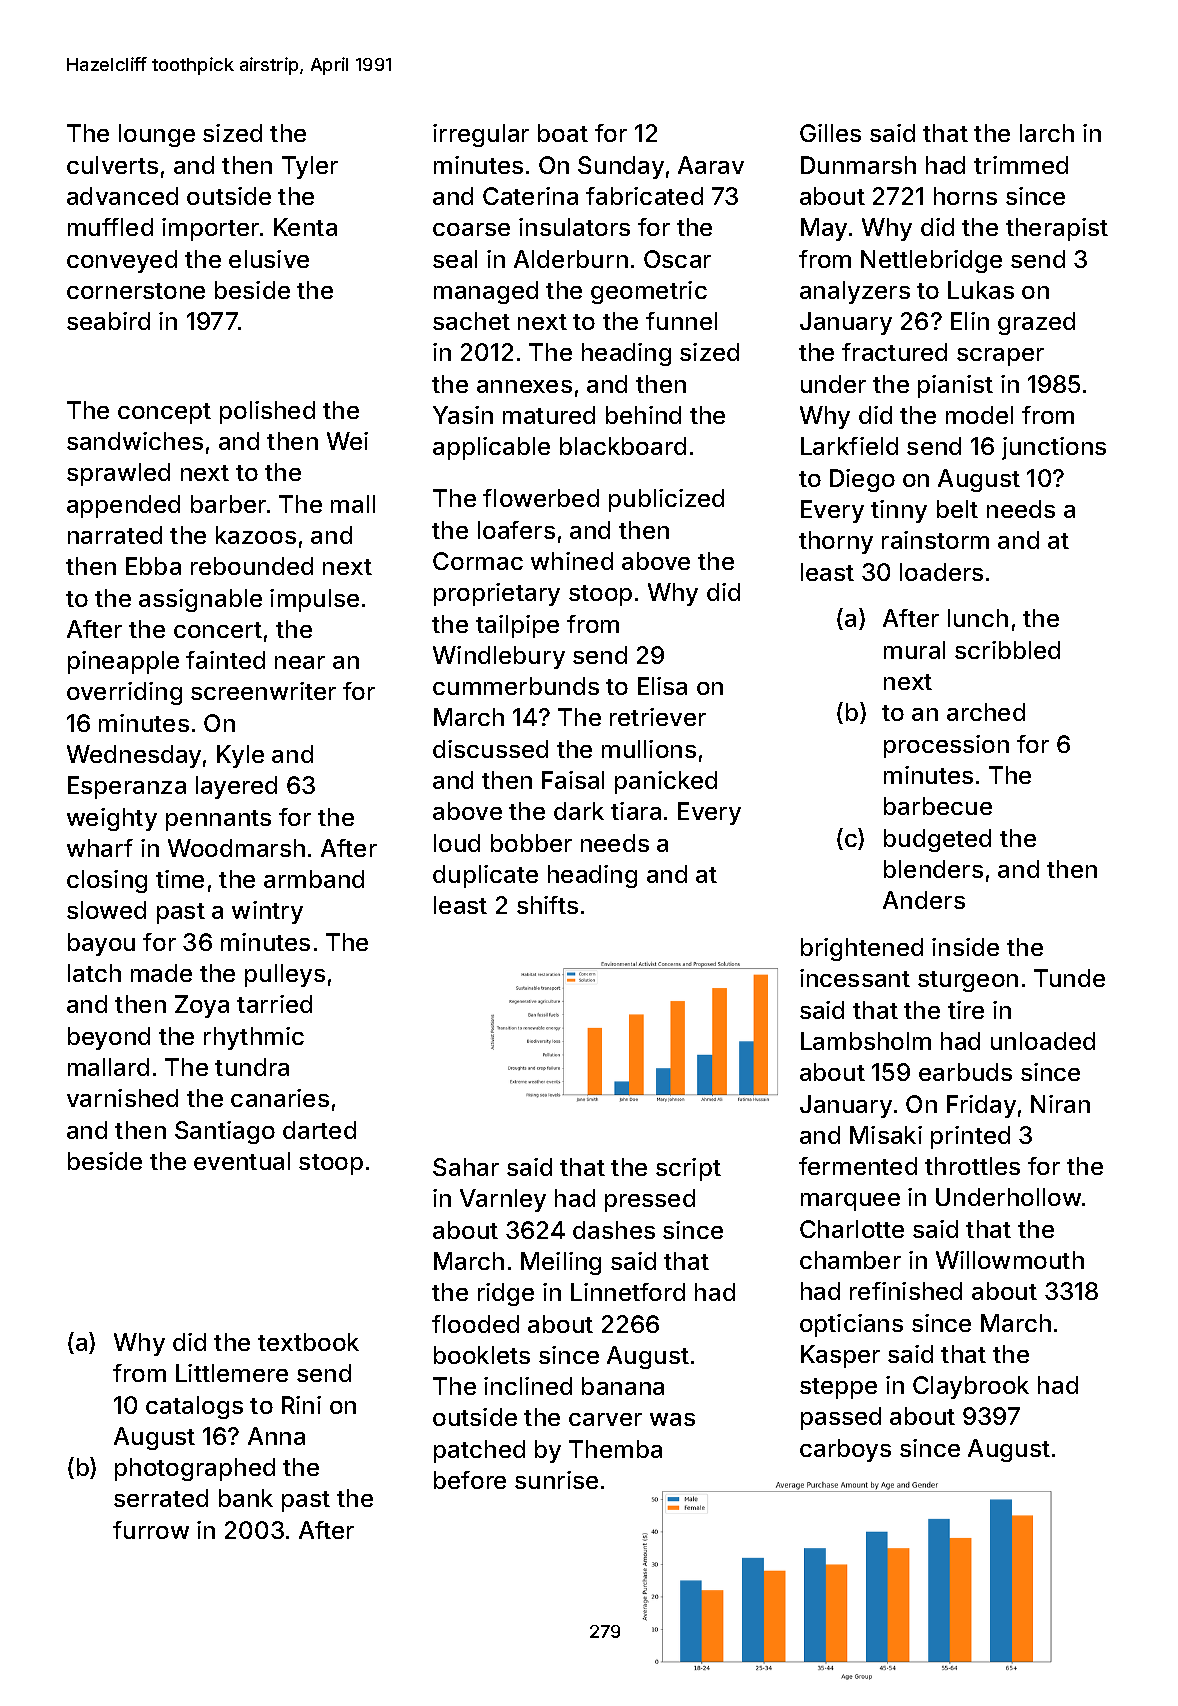 The width and height of the document is (1178, 1706). I want to click on screenwriter, so click(263, 691).
